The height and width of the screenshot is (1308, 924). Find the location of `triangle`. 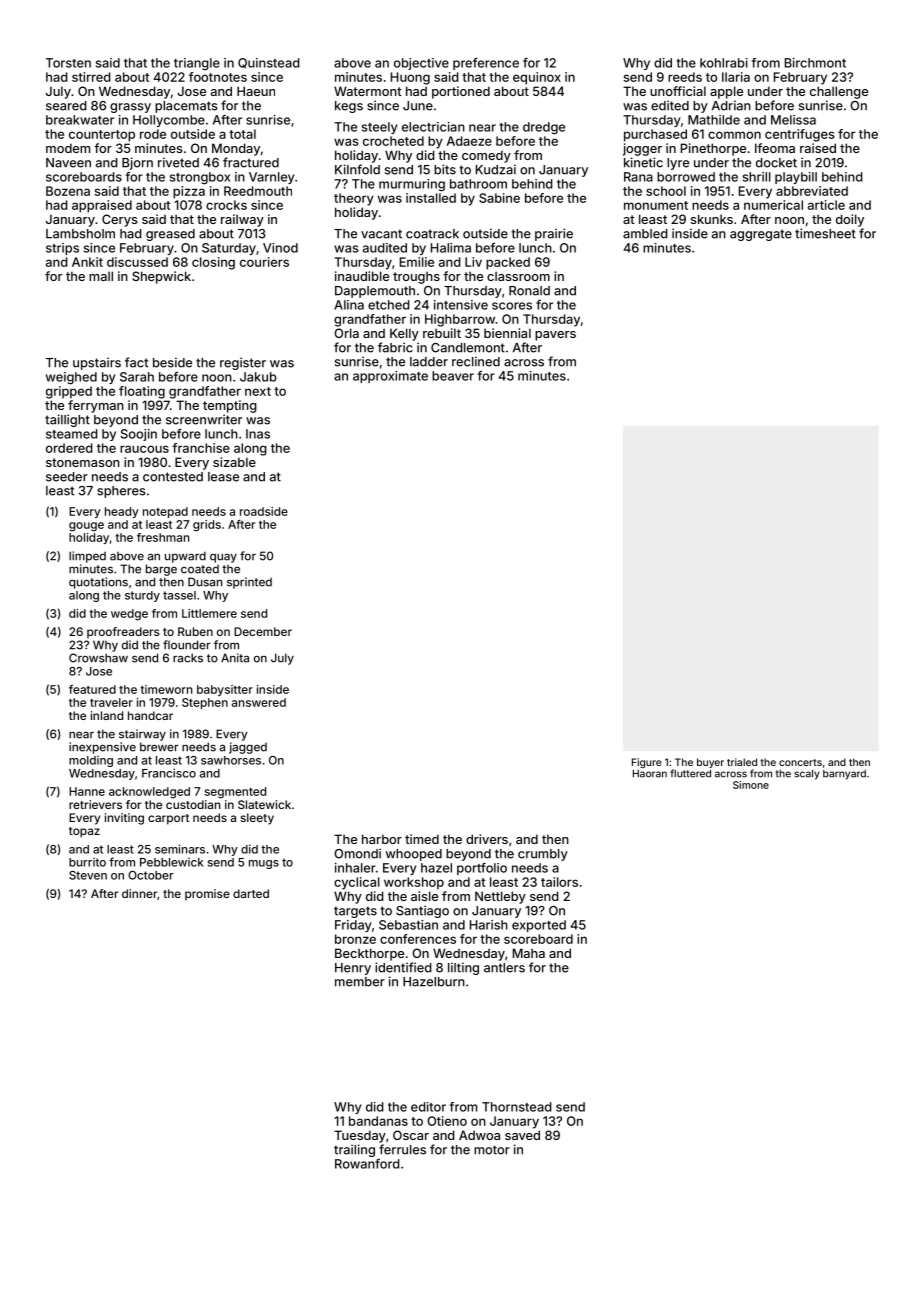

triangle is located at coordinates (197, 64).
